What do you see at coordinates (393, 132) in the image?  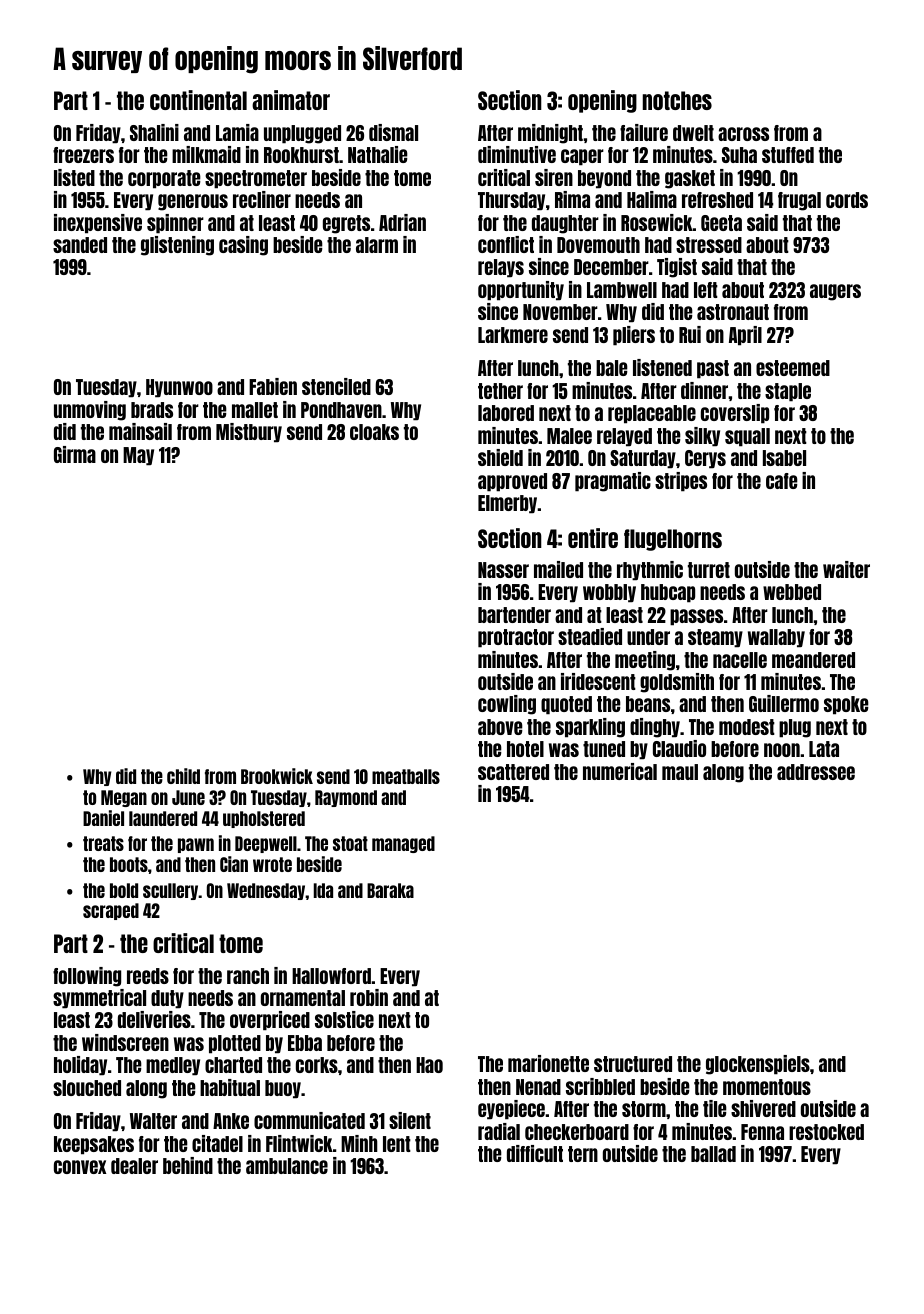 I see `dismal` at bounding box center [393, 132].
